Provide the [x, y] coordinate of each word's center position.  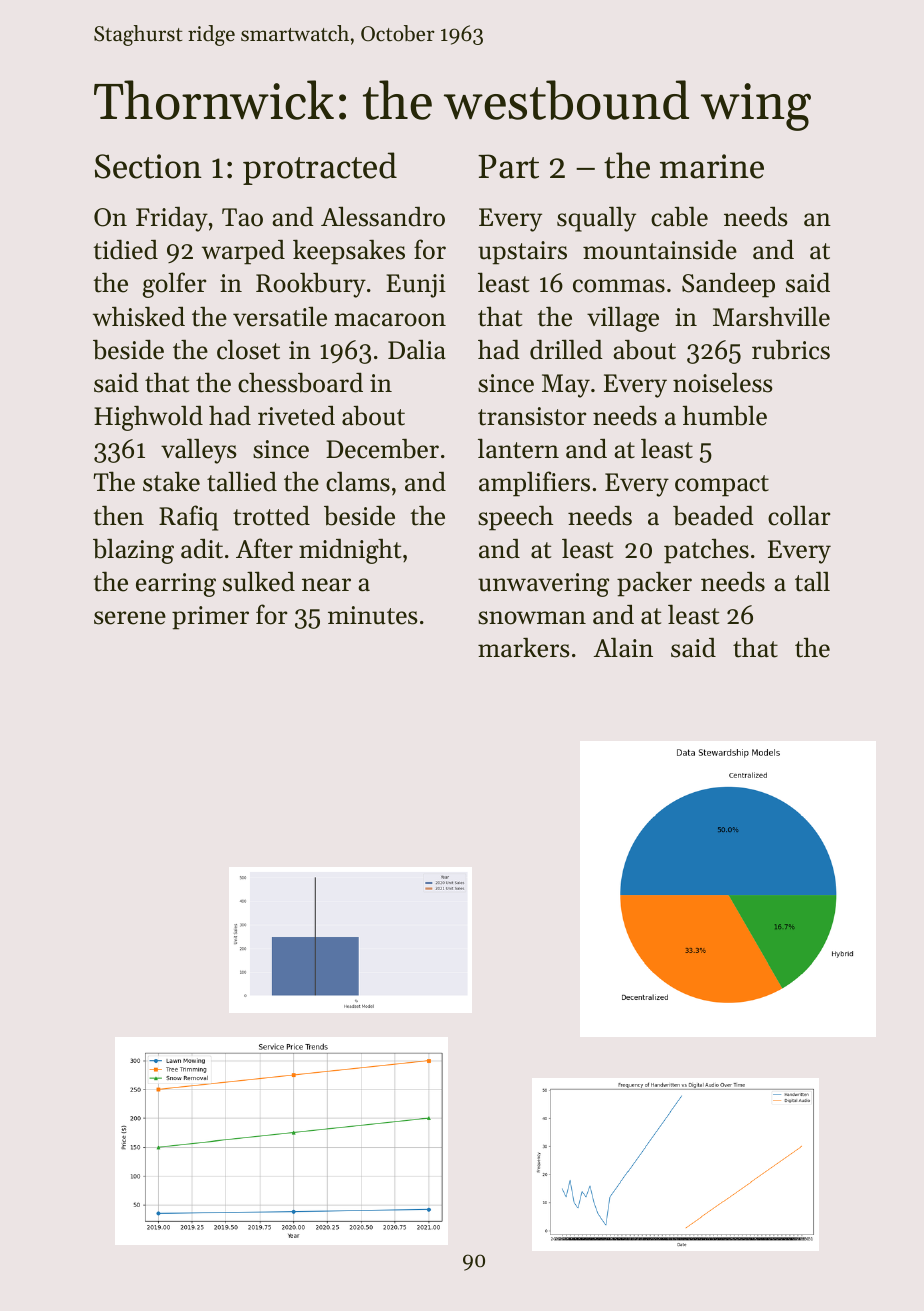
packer [654, 584]
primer [210, 618]
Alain [623, 647]
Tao [242, 217]
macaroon [390, 320]
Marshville [771, 316]
